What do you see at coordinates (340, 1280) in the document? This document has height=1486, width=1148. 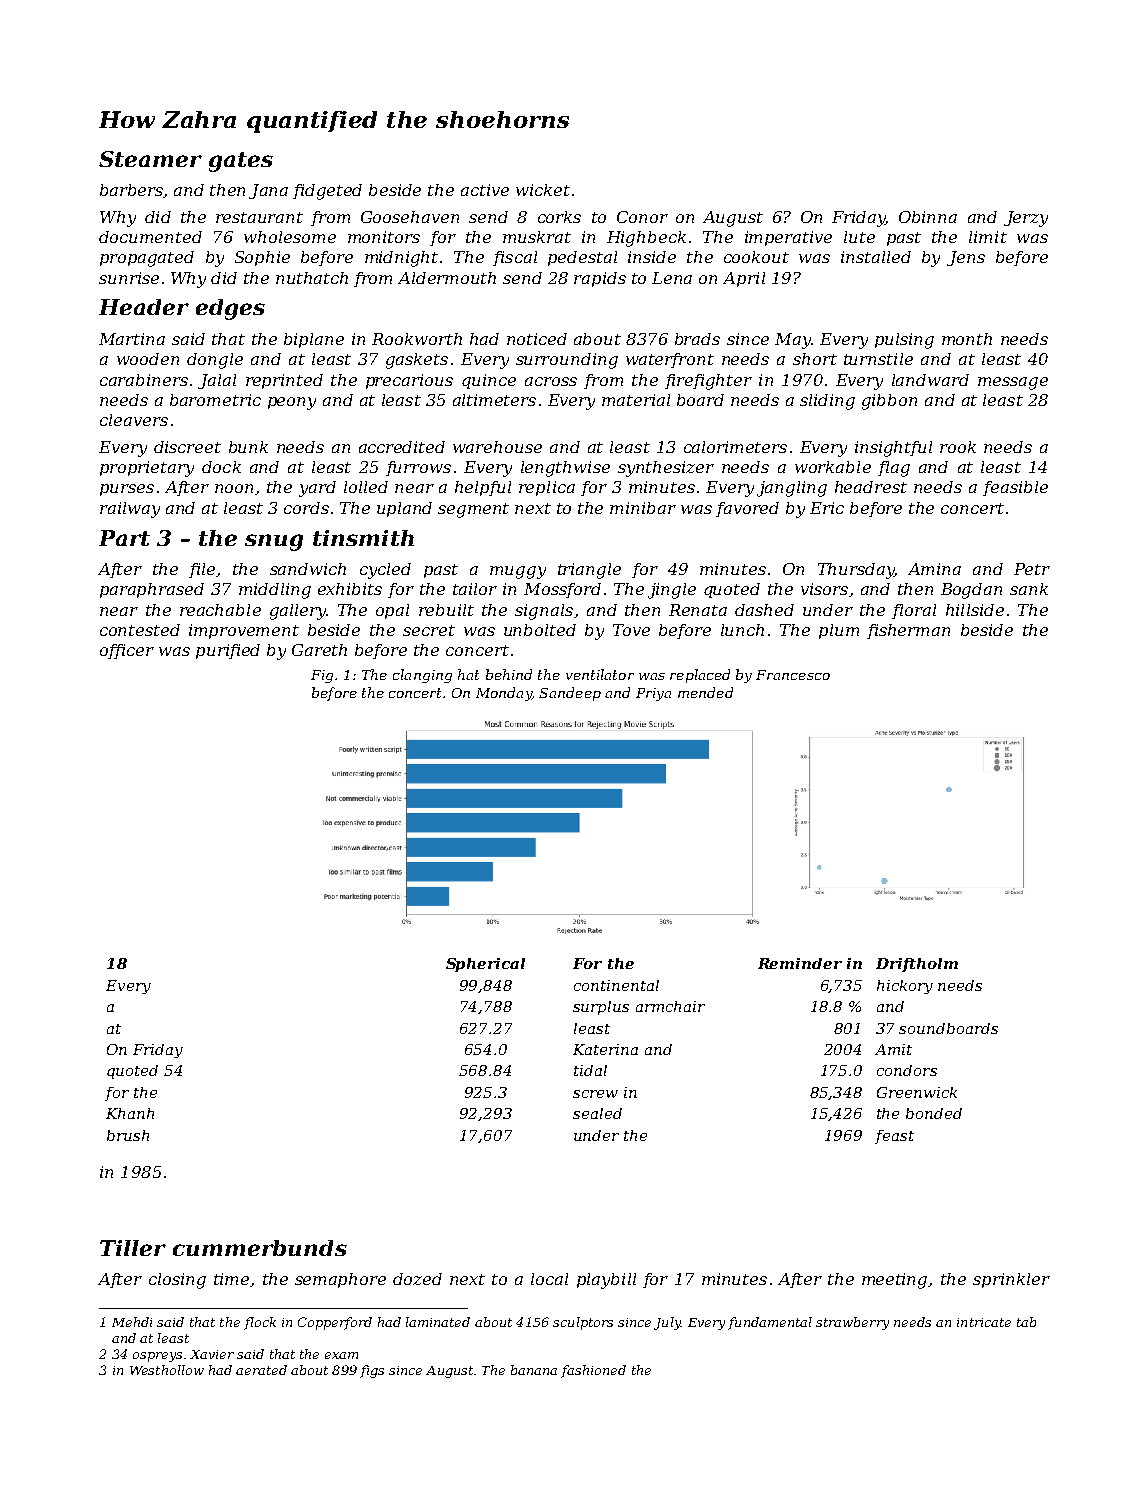 I see `semaphore` at bounding box center [340, 1280].
